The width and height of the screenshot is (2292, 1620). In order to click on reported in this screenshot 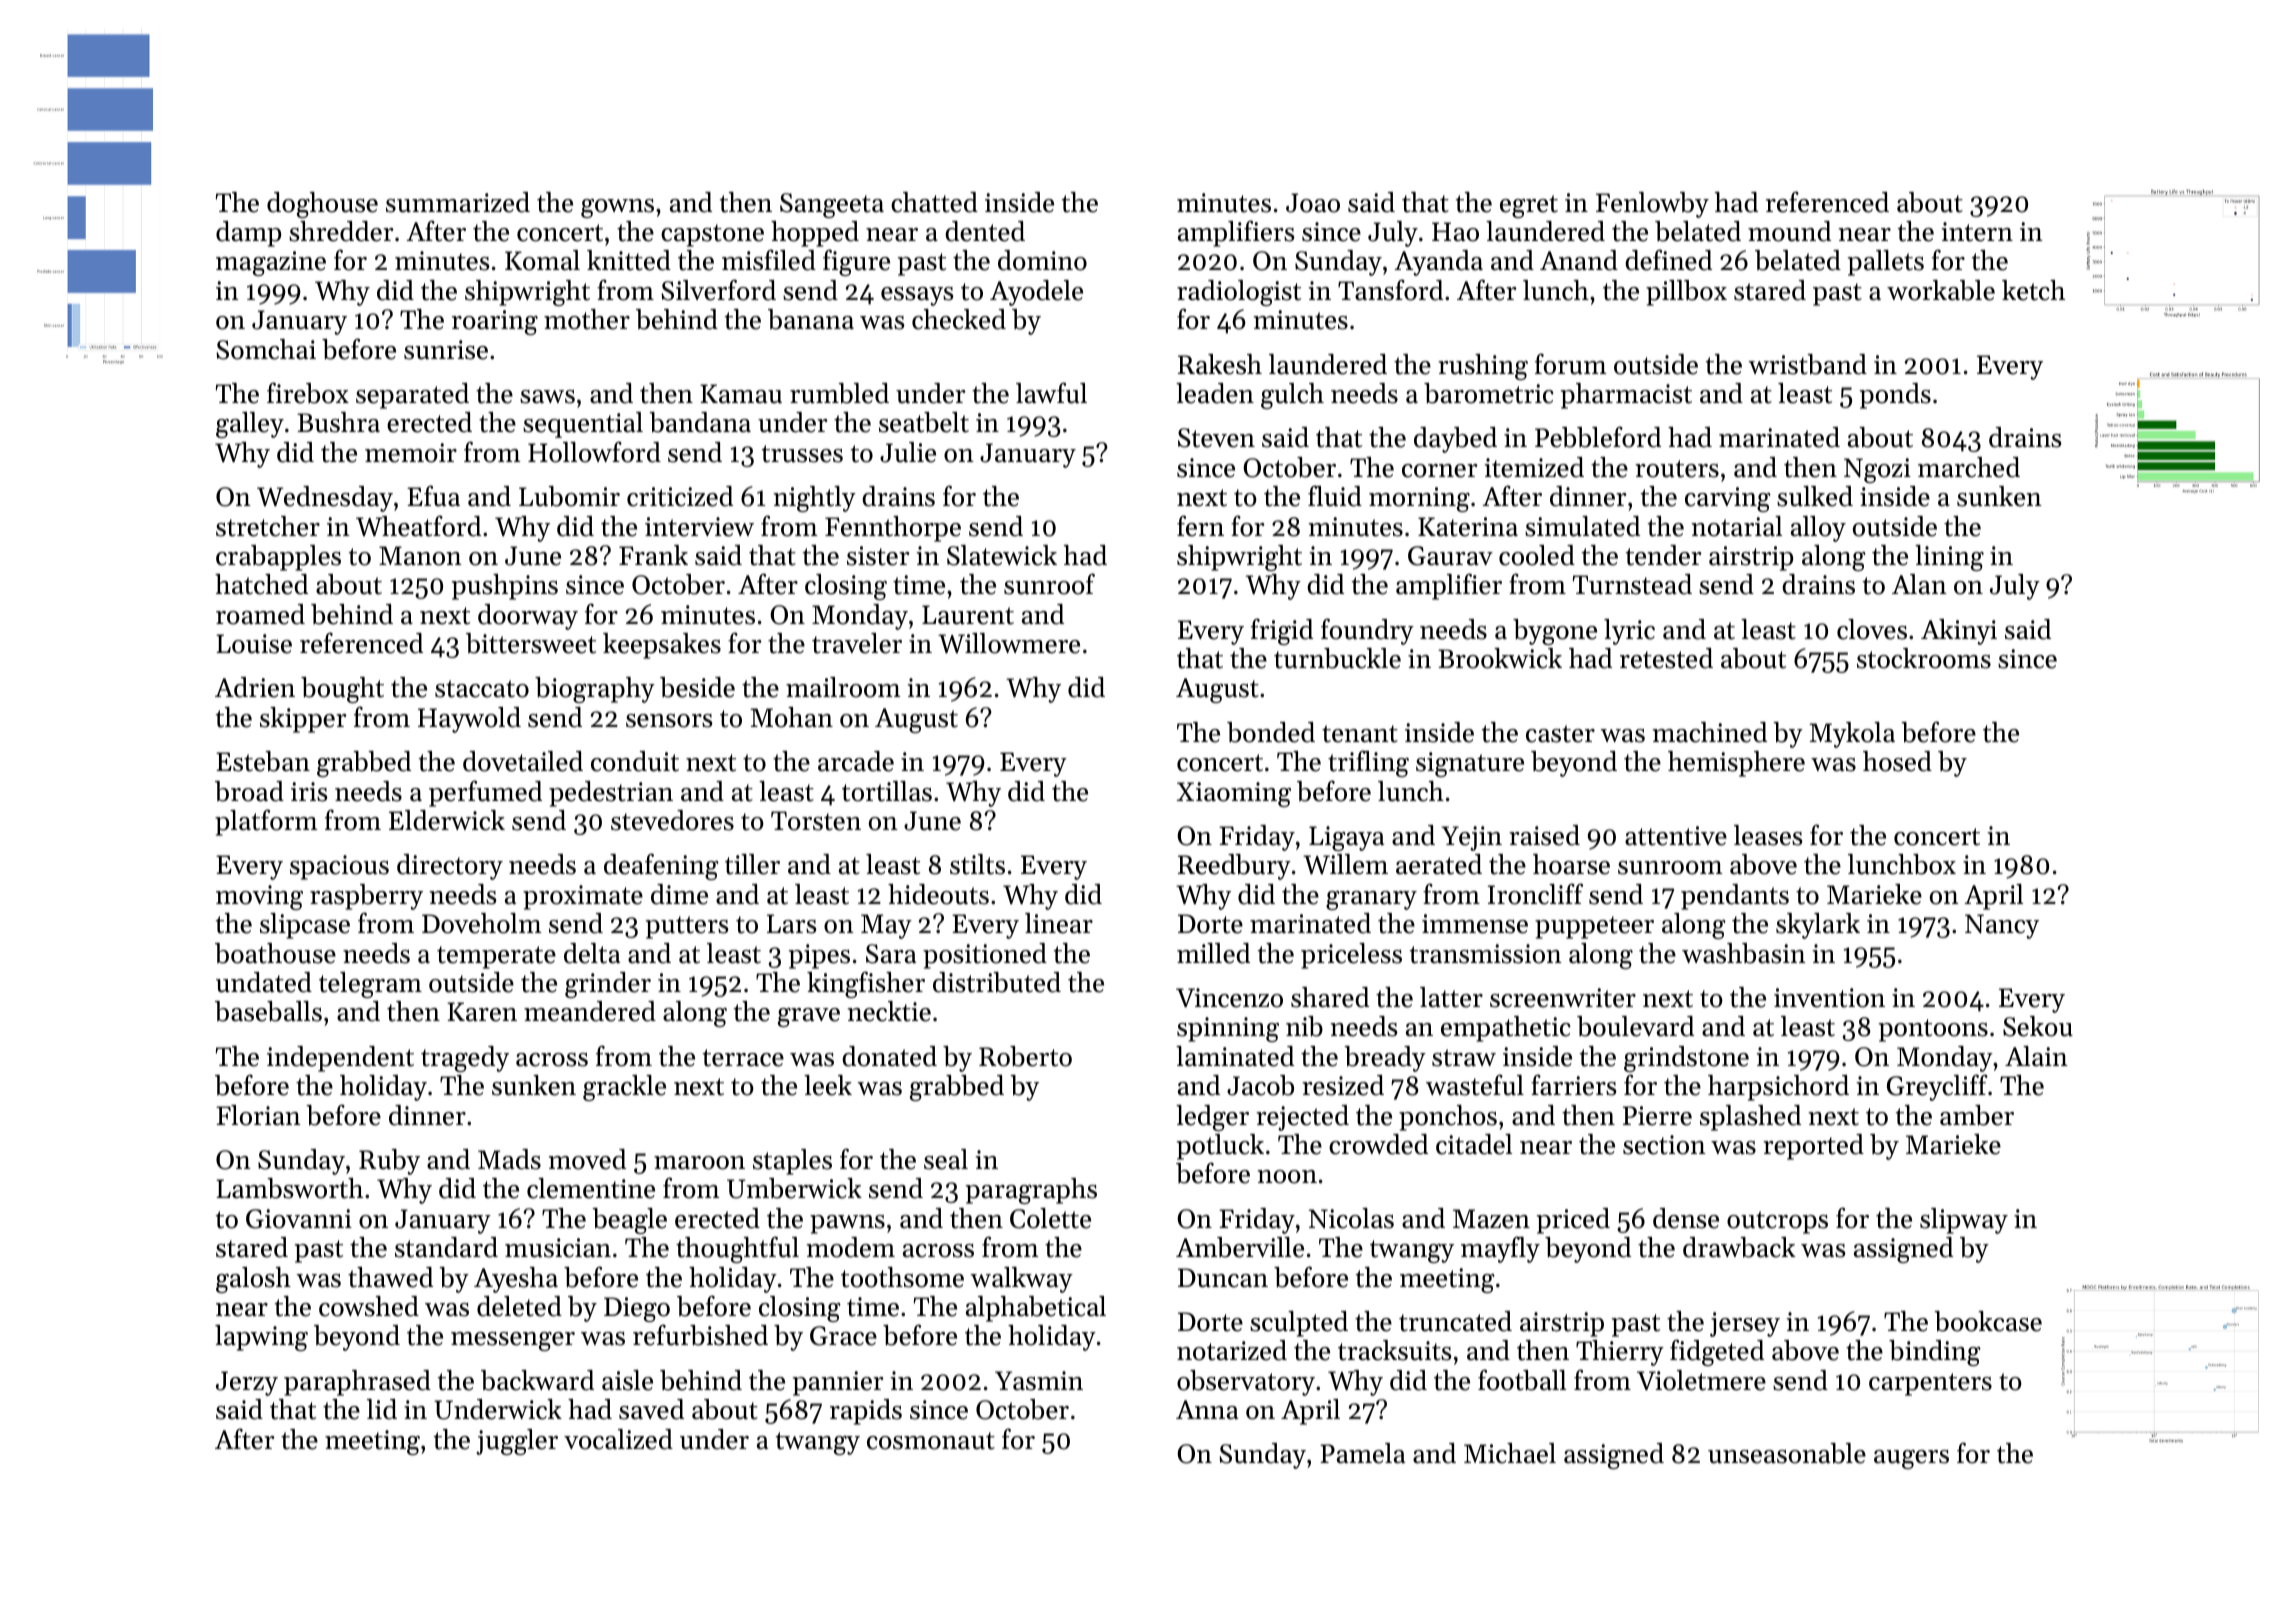, I will do `click(1813, 1147)`.
